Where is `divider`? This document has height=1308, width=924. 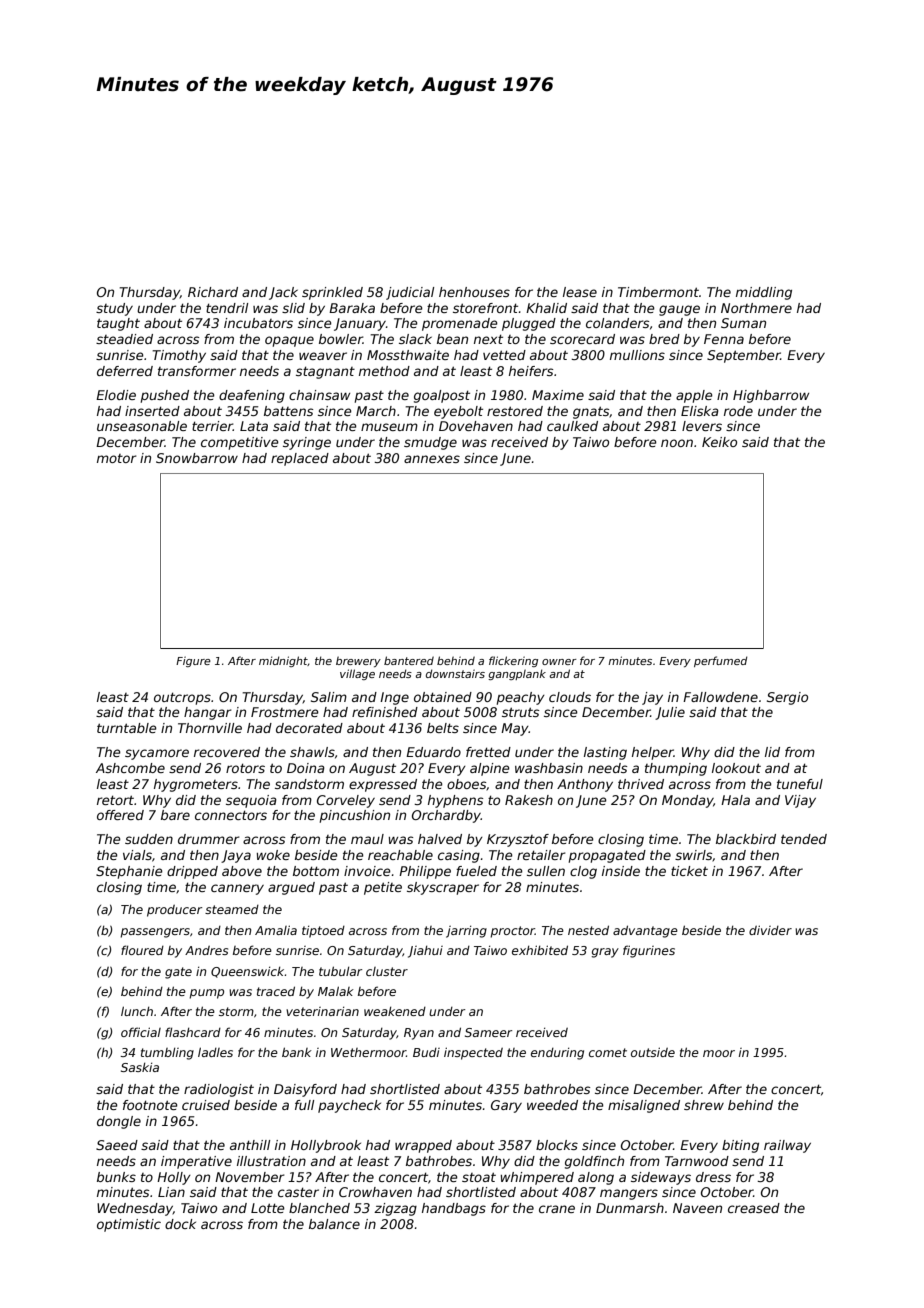 divider is located at coordinates (770, 930).
